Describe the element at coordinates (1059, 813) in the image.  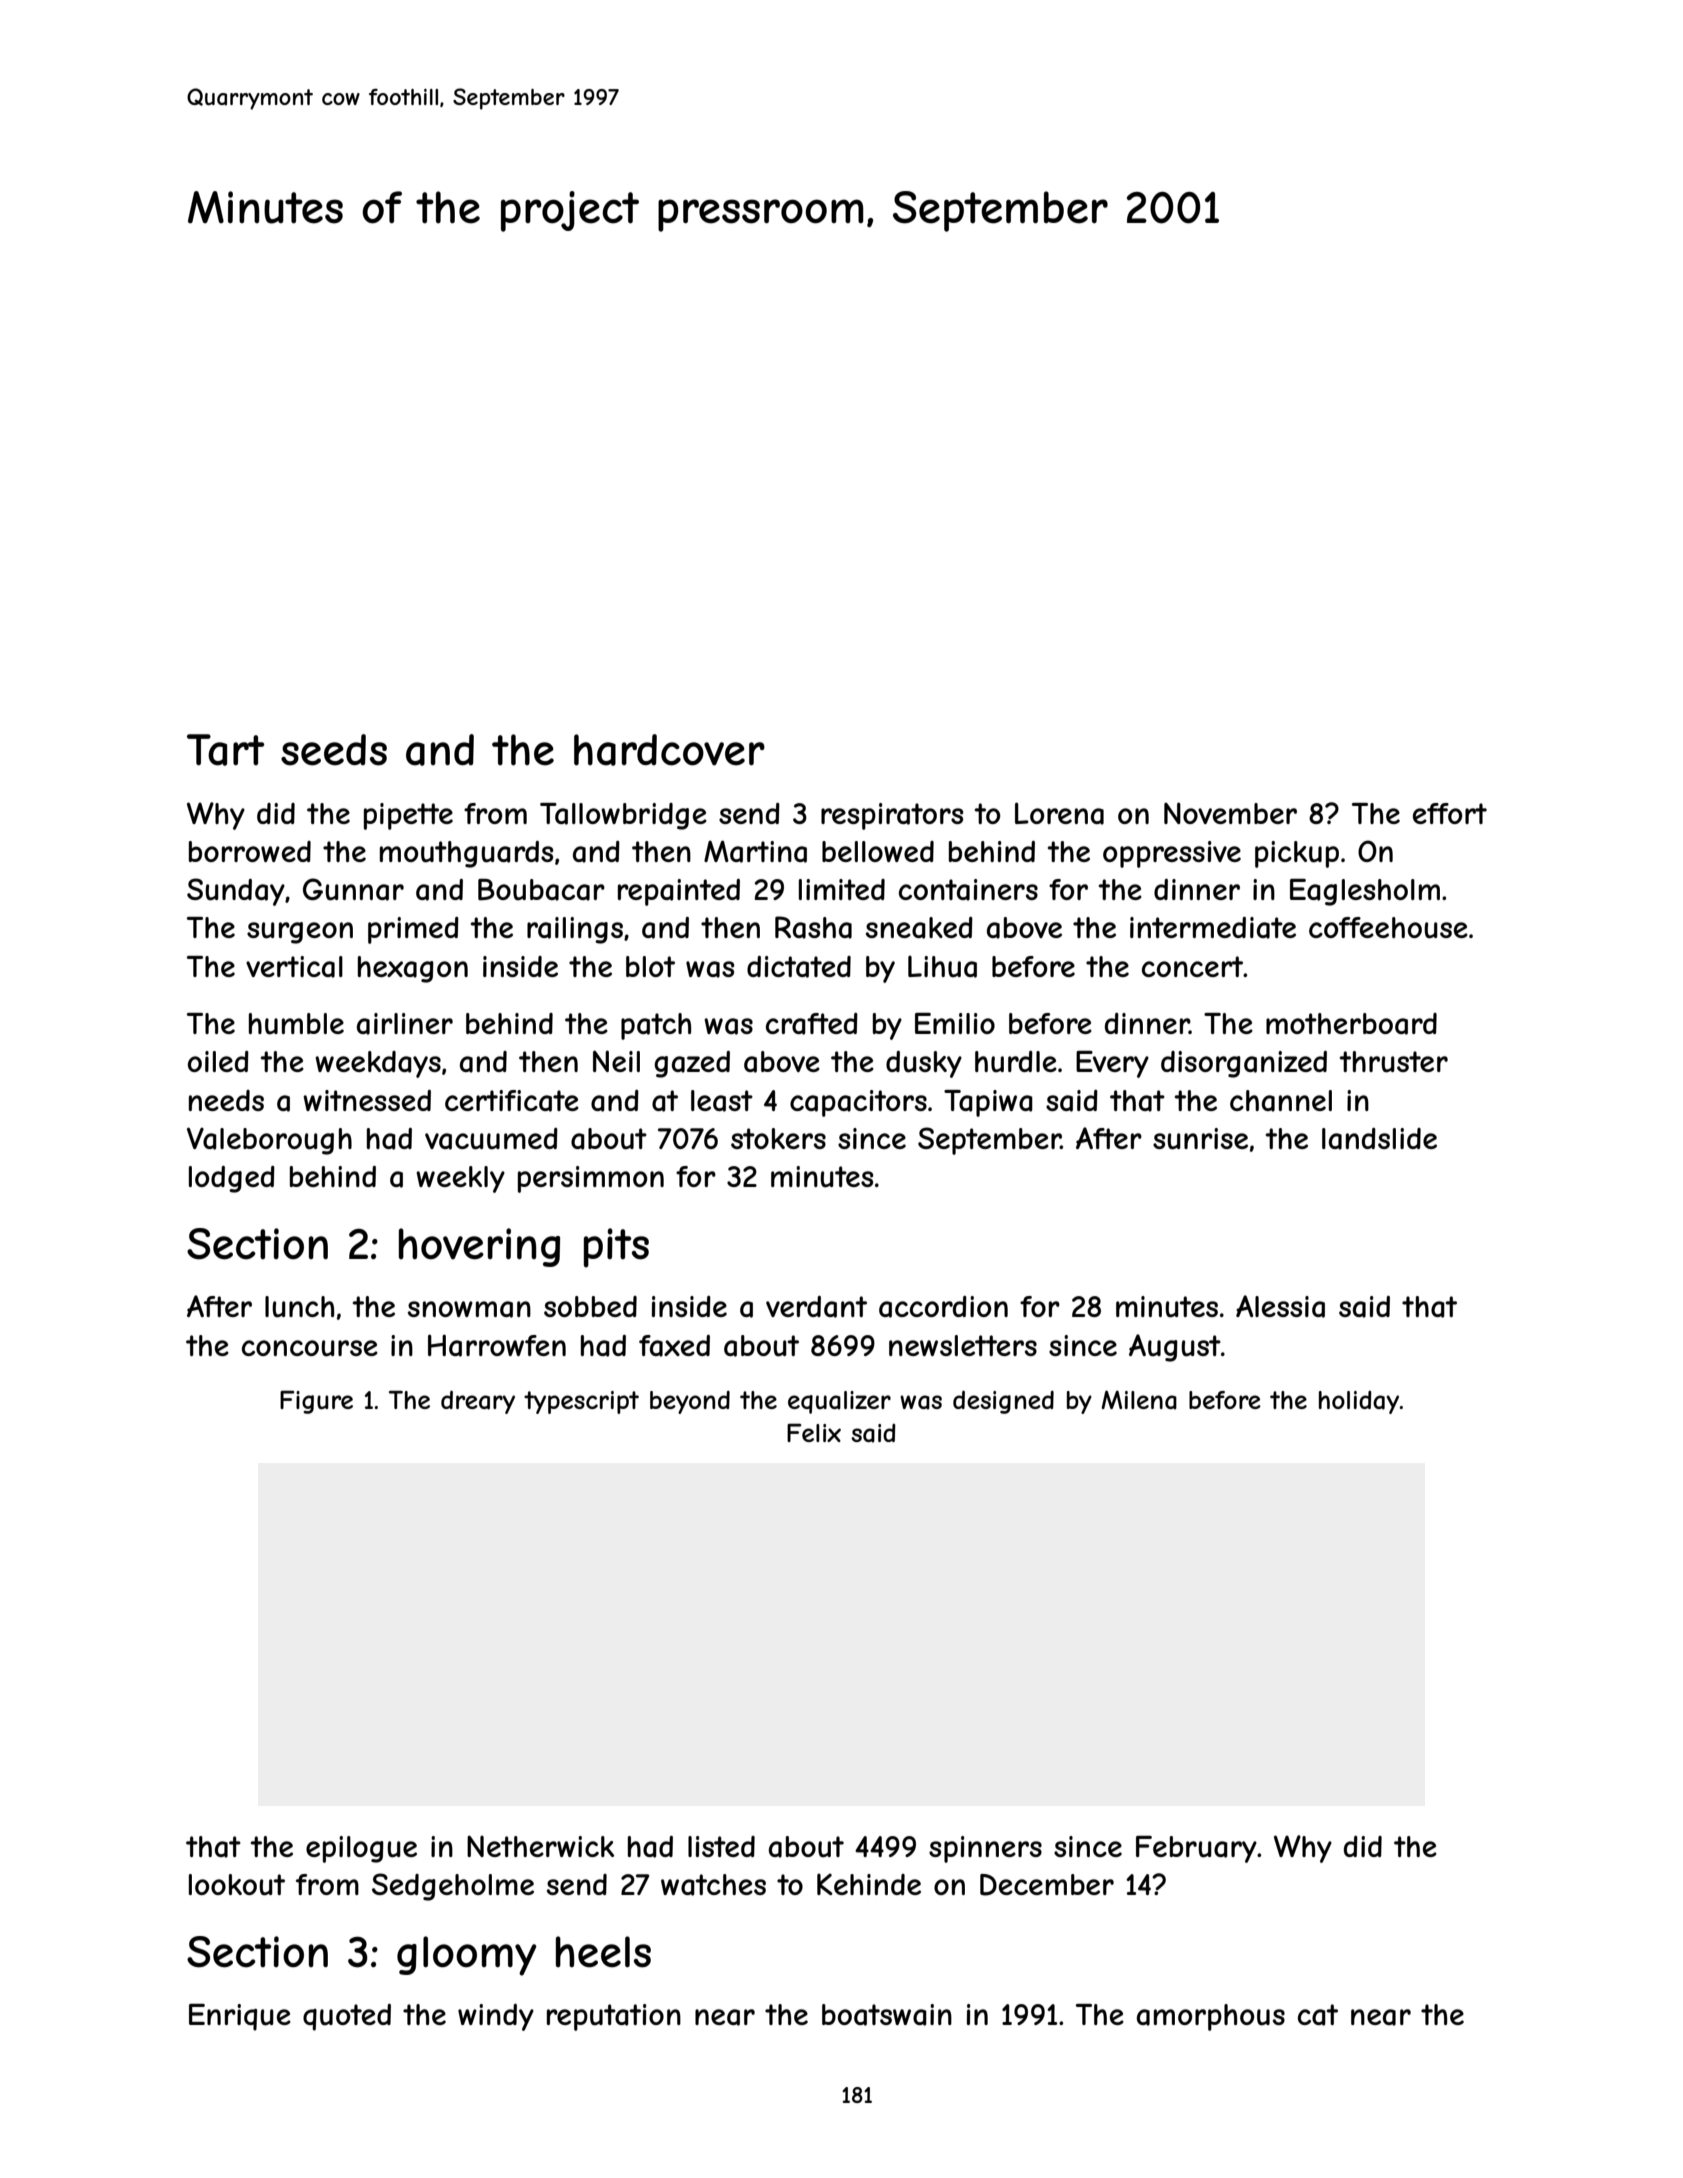
I see `Lorena` at that location.
